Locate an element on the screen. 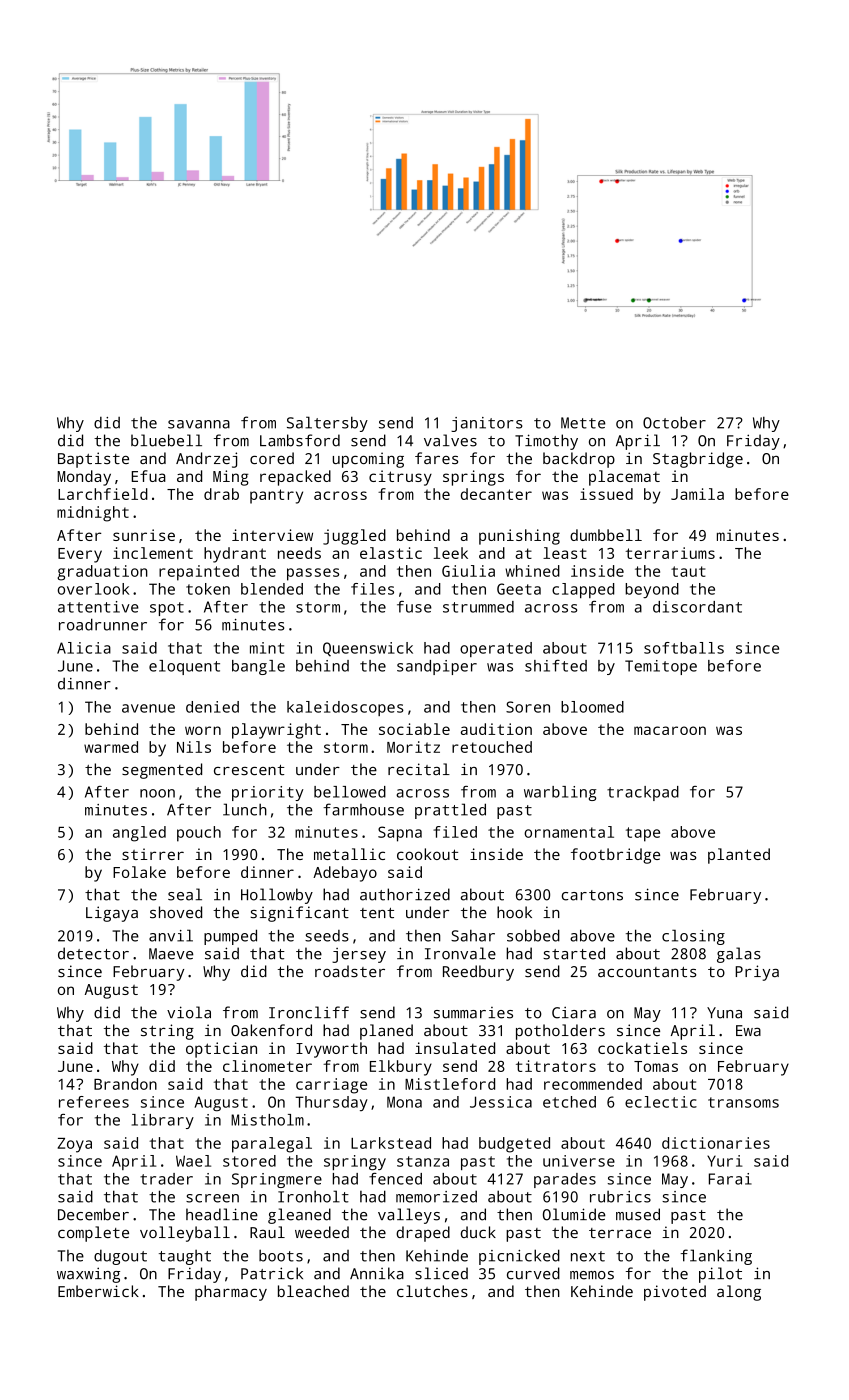 Image resolution: width=849 pixels, height=1400 pixels. volleyball is located at coordinates (185, 1234).
